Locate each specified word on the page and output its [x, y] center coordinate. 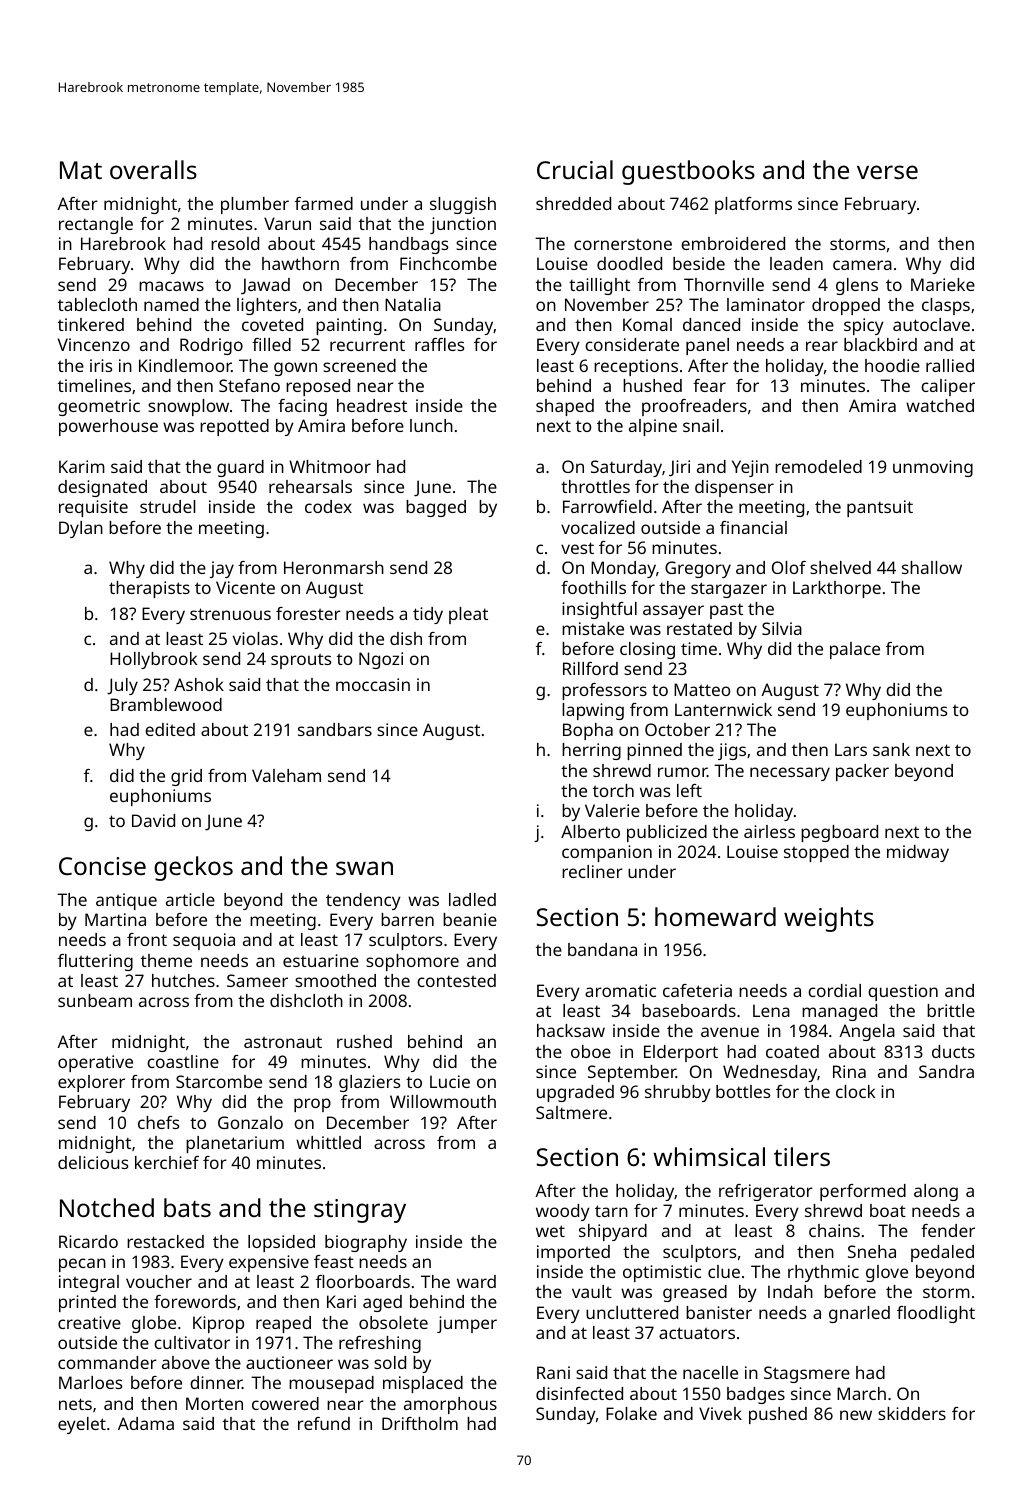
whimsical [709, 1156]
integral [89, 1283]
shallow [932, 567]
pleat [468, 615]
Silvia [782, 628]
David [153, 820]
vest [577, 548]
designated [102, 488]
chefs [158, 1122]
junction [463, 225]
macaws [171, 286]
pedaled [942, 1253]
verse [887, 172]
